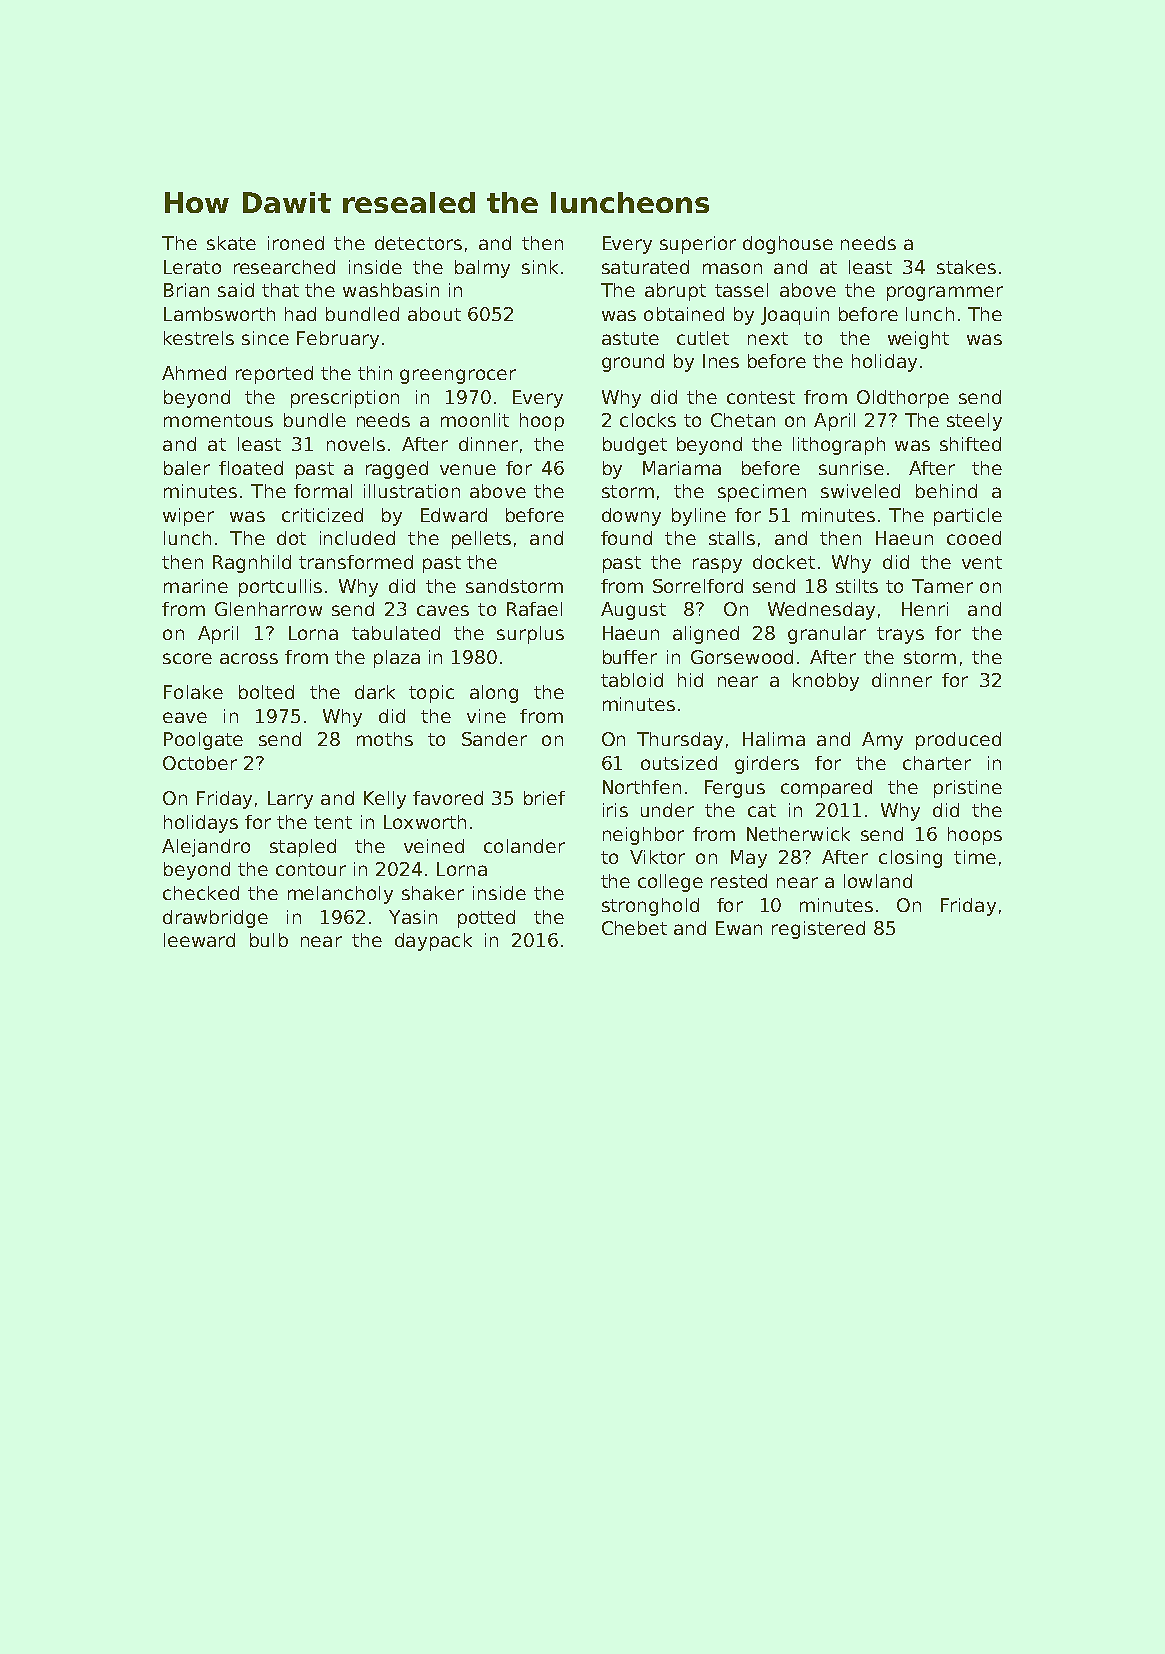 The image size is (1165, 1654). Describe the element at coordinates (534, 609) in the screenshot. I see `Rafael` at that location.
